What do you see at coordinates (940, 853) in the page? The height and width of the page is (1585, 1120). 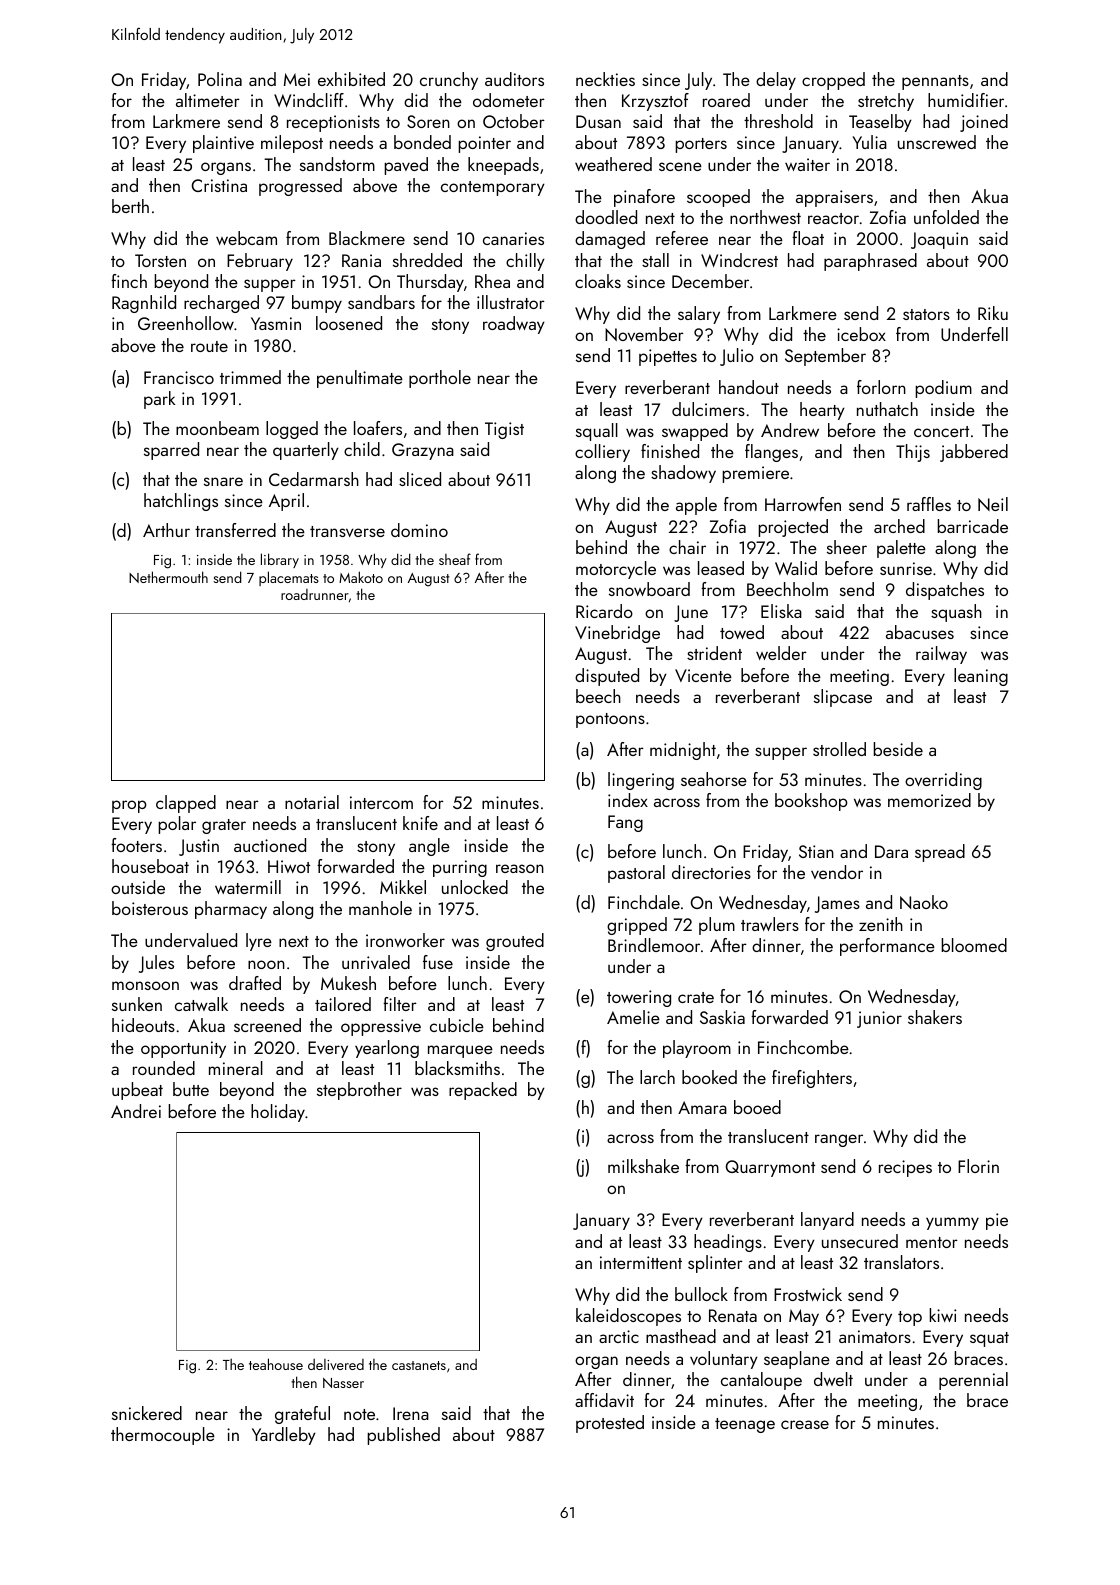 I see `spread` at bounding box center [940, 853].
